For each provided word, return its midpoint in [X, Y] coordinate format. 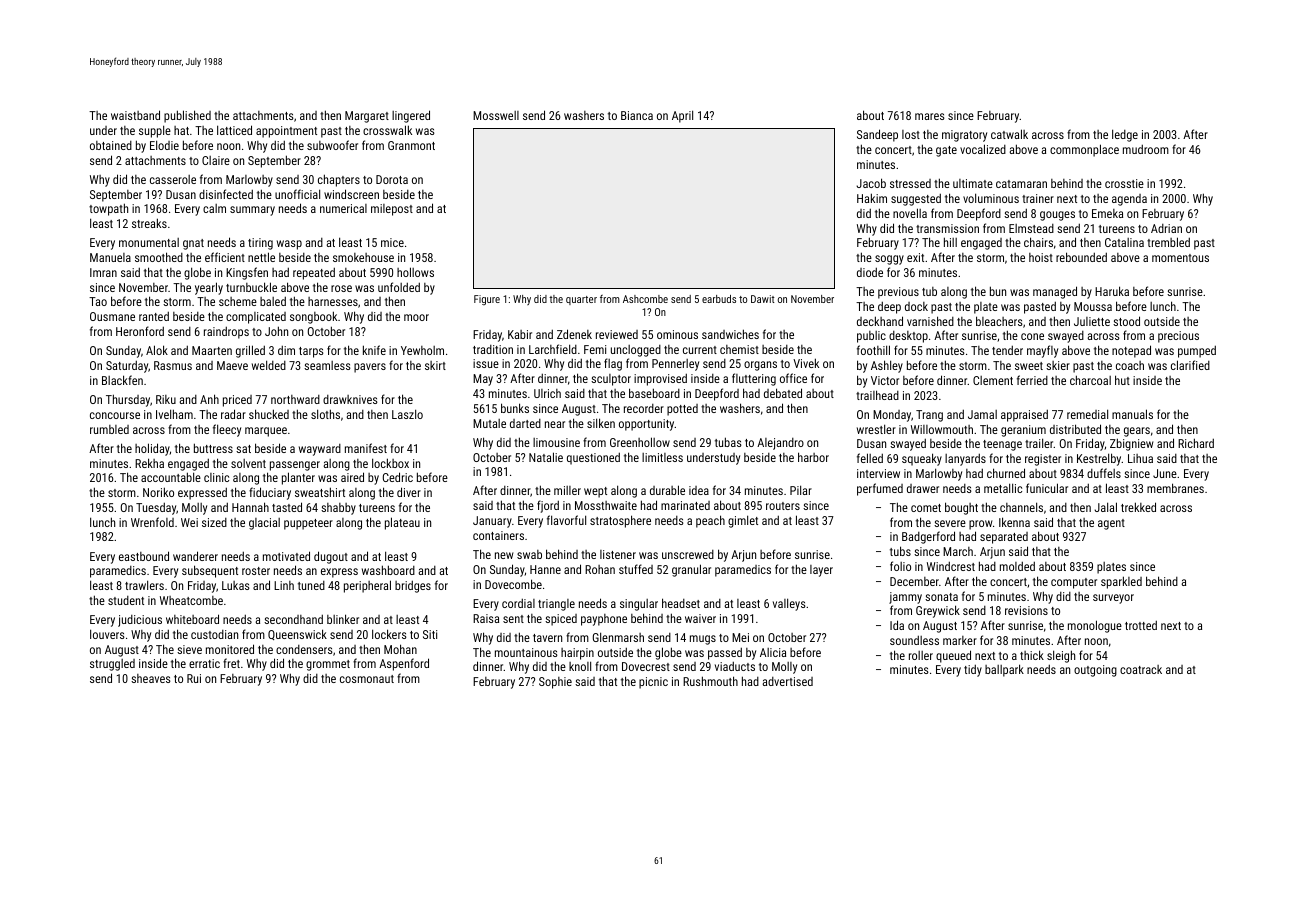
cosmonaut [367, 679]
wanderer [195, 556]
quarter [581, 300]
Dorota [392, 179]
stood [1126, 321]
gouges [1057, 216]
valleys [789, 604]
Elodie [164, 145]
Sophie [555, 683]
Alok [157, 350]
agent [1111, 524]
